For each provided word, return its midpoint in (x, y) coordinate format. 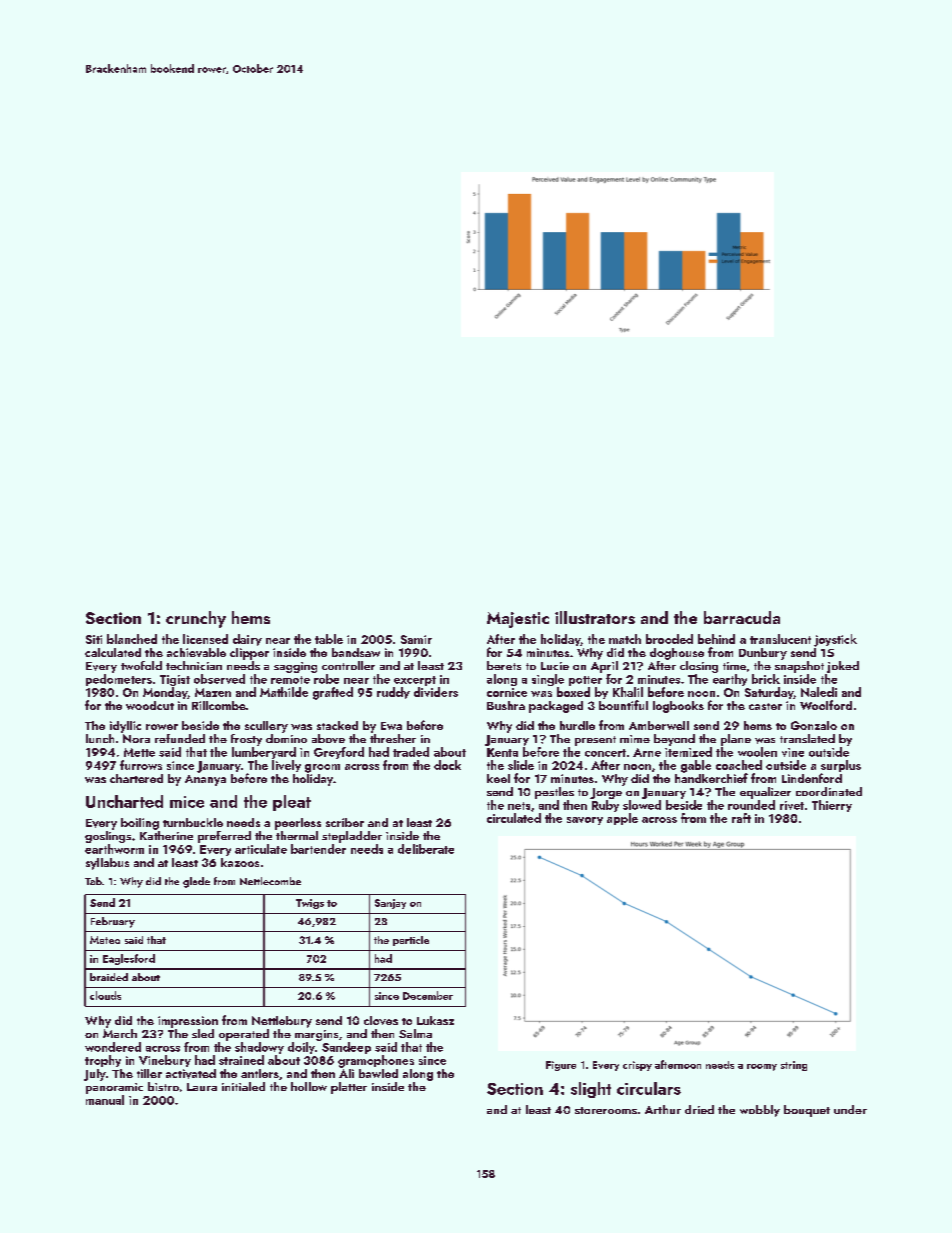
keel (498, 778)
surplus (841, 766)
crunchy (196, 619)
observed (219, 679)
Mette (139, 752)
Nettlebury (282, 1022)
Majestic (518, 620)
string (794, 1066)
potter (585, 681)
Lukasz (435, 1020)
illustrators (595, 617)
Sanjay (390, 904)
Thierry (832, 806)
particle (411, 941)
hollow (309, 1086)
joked (843, 667)
